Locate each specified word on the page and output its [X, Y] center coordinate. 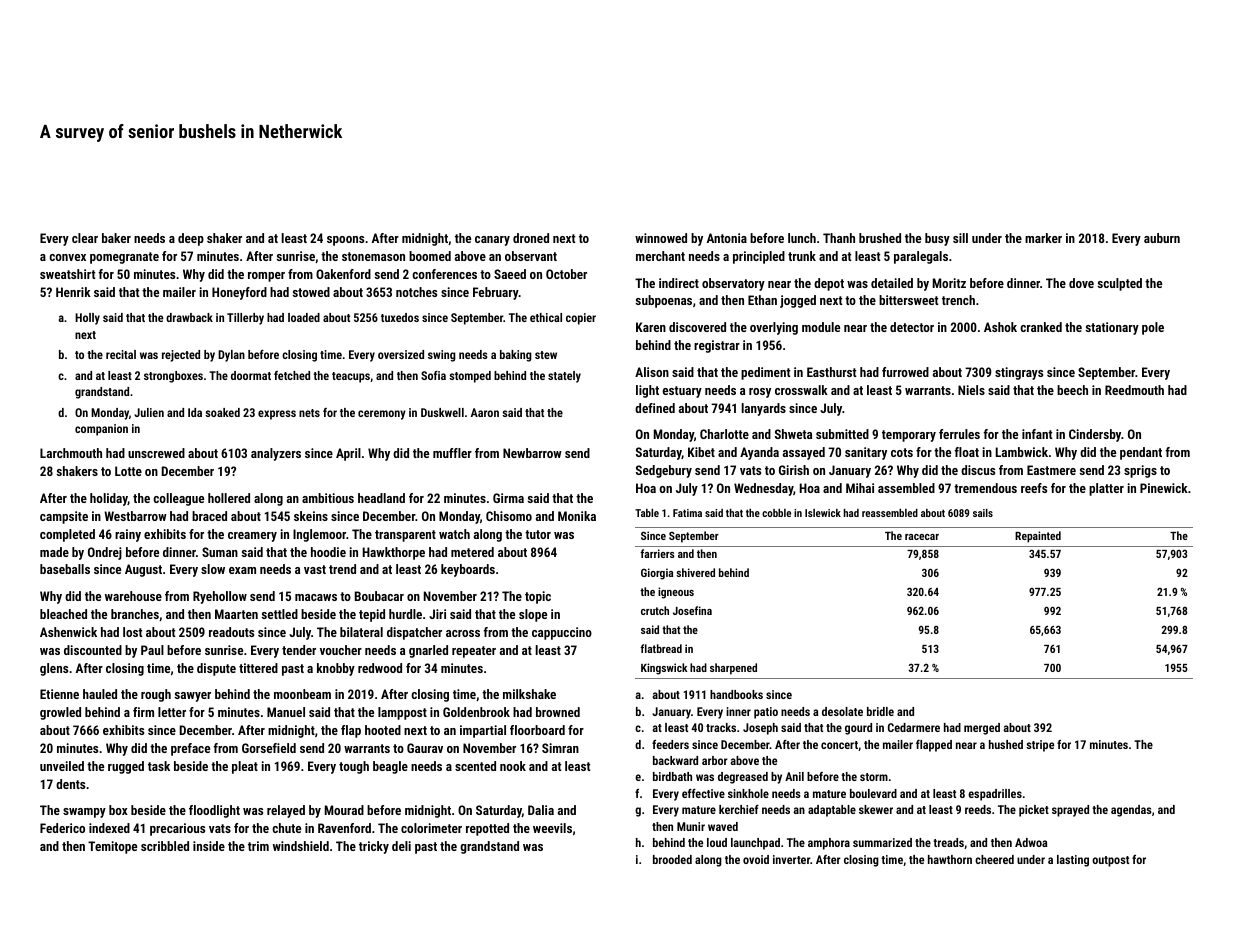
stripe [1040, 746]
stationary [1112, 328]
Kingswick [664, 669]
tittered [258, 668]
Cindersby [1095, 435]
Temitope [112, 847]
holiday [109, 499]
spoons [345, 241]
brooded [672, 859]
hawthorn [950, 859]
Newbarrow [532, 453]
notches [416, 292]
